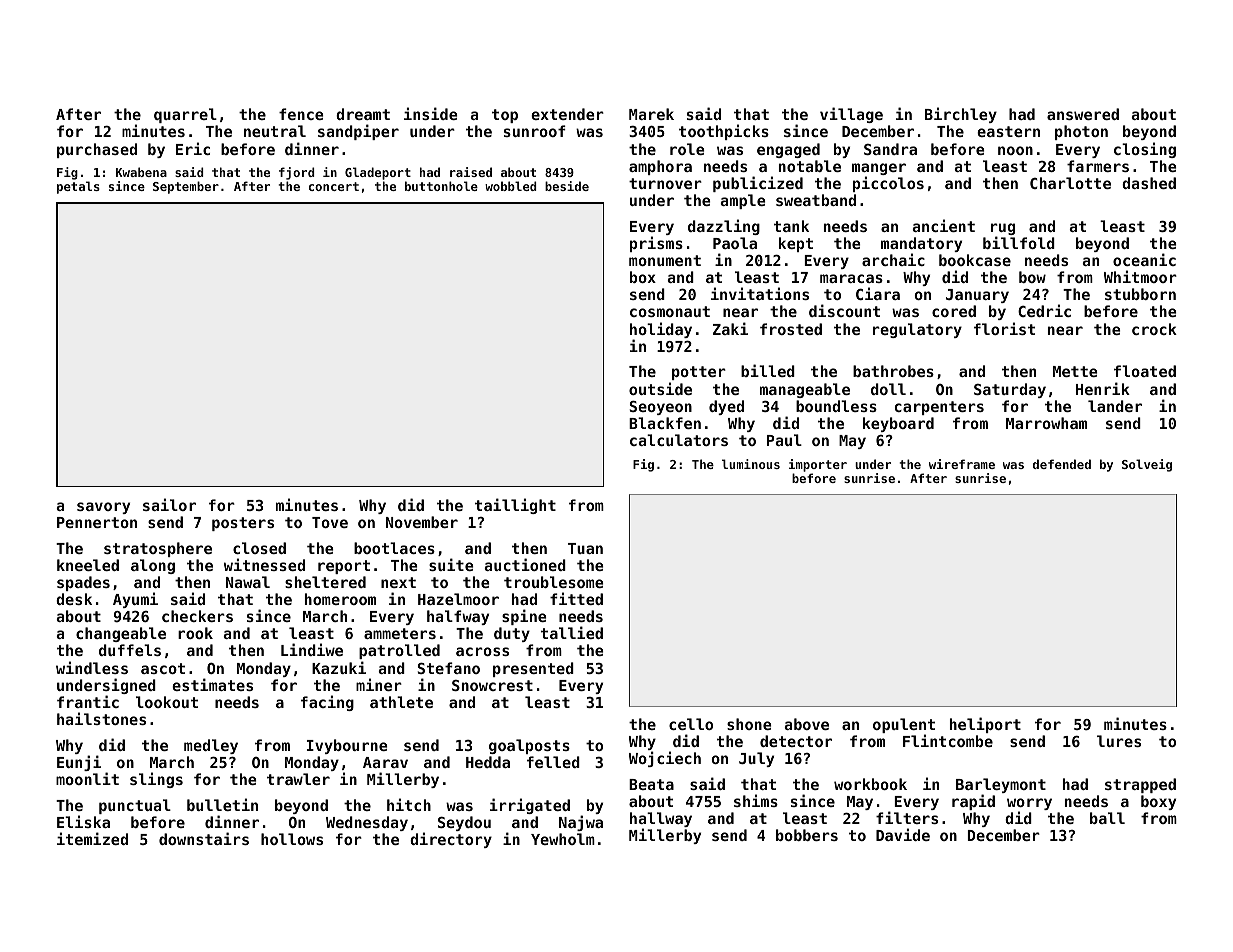  I want to click on medley, so click(211, 746).
